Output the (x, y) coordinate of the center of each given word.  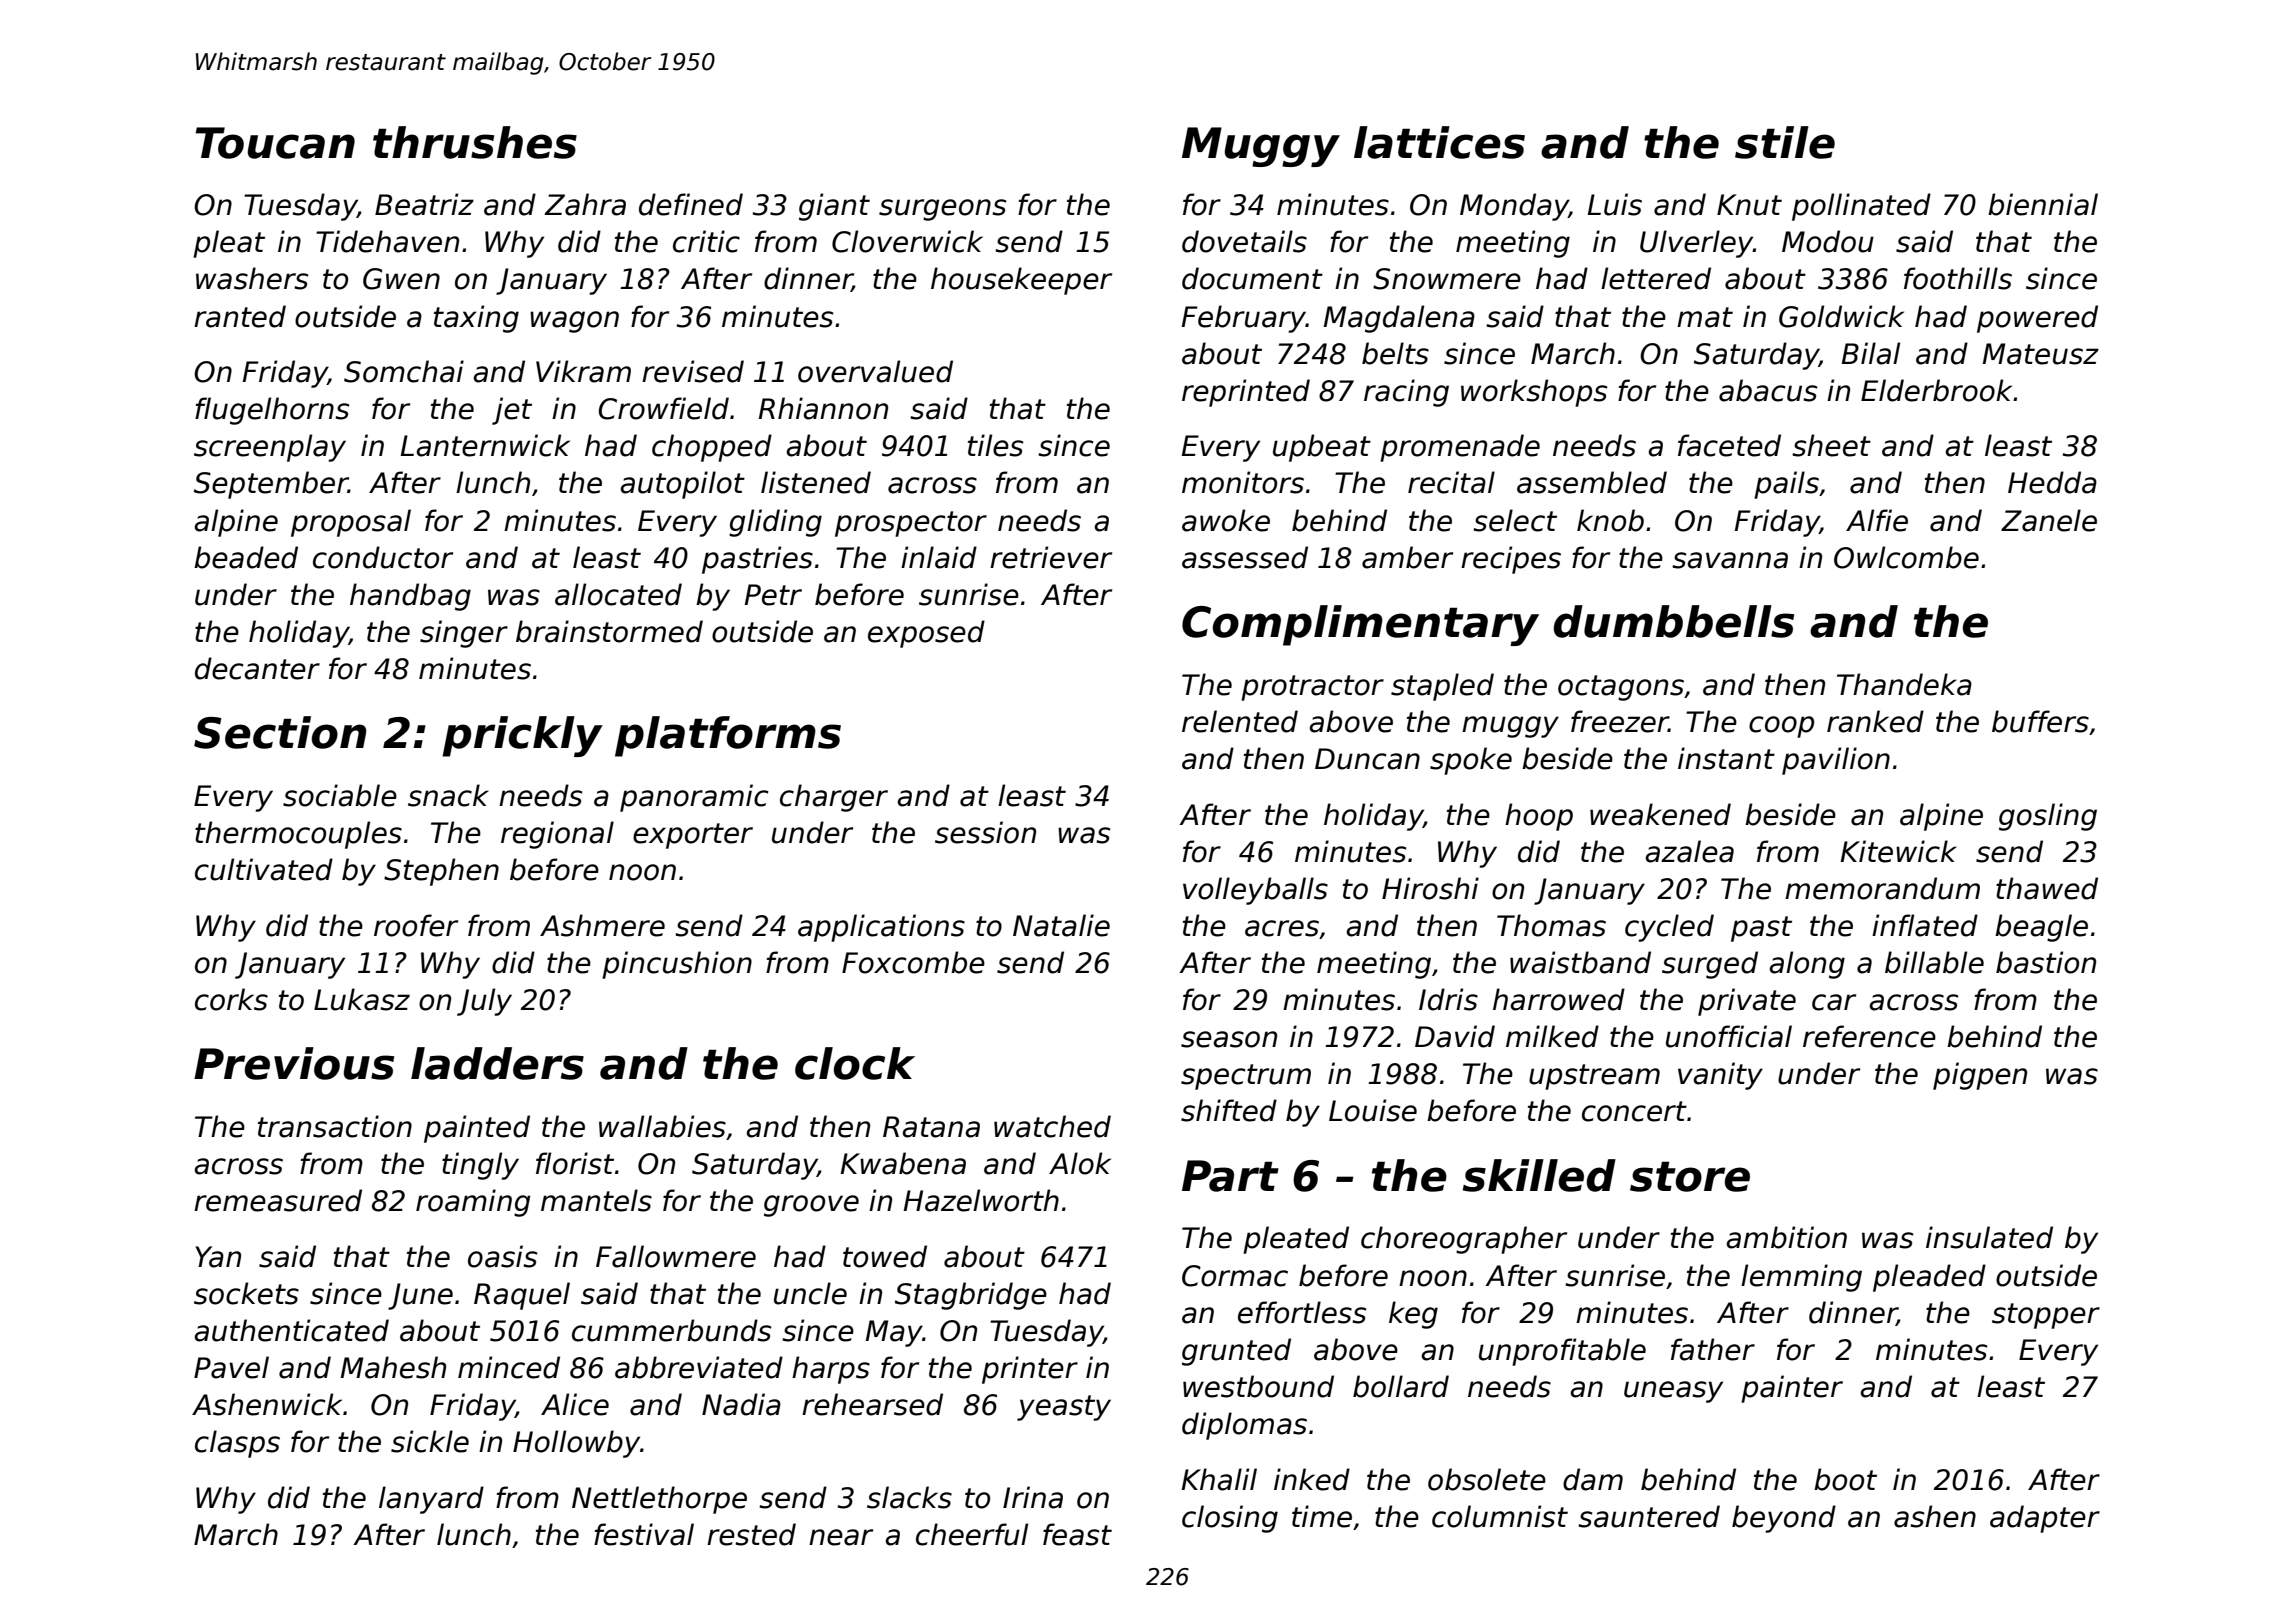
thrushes (475, 142)
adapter (2045, 1519)
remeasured (278, 1200)
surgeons (942, 210)
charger (834, 798)
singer (464, 634)
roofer (416, 925)
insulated (1989, 1237)
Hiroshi (1430, 888)
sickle (430, 1441)
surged (1710, 965)
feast (1077, 1534)
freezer (1620, 721)
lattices (1439, 142)
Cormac (1235, 1276)
